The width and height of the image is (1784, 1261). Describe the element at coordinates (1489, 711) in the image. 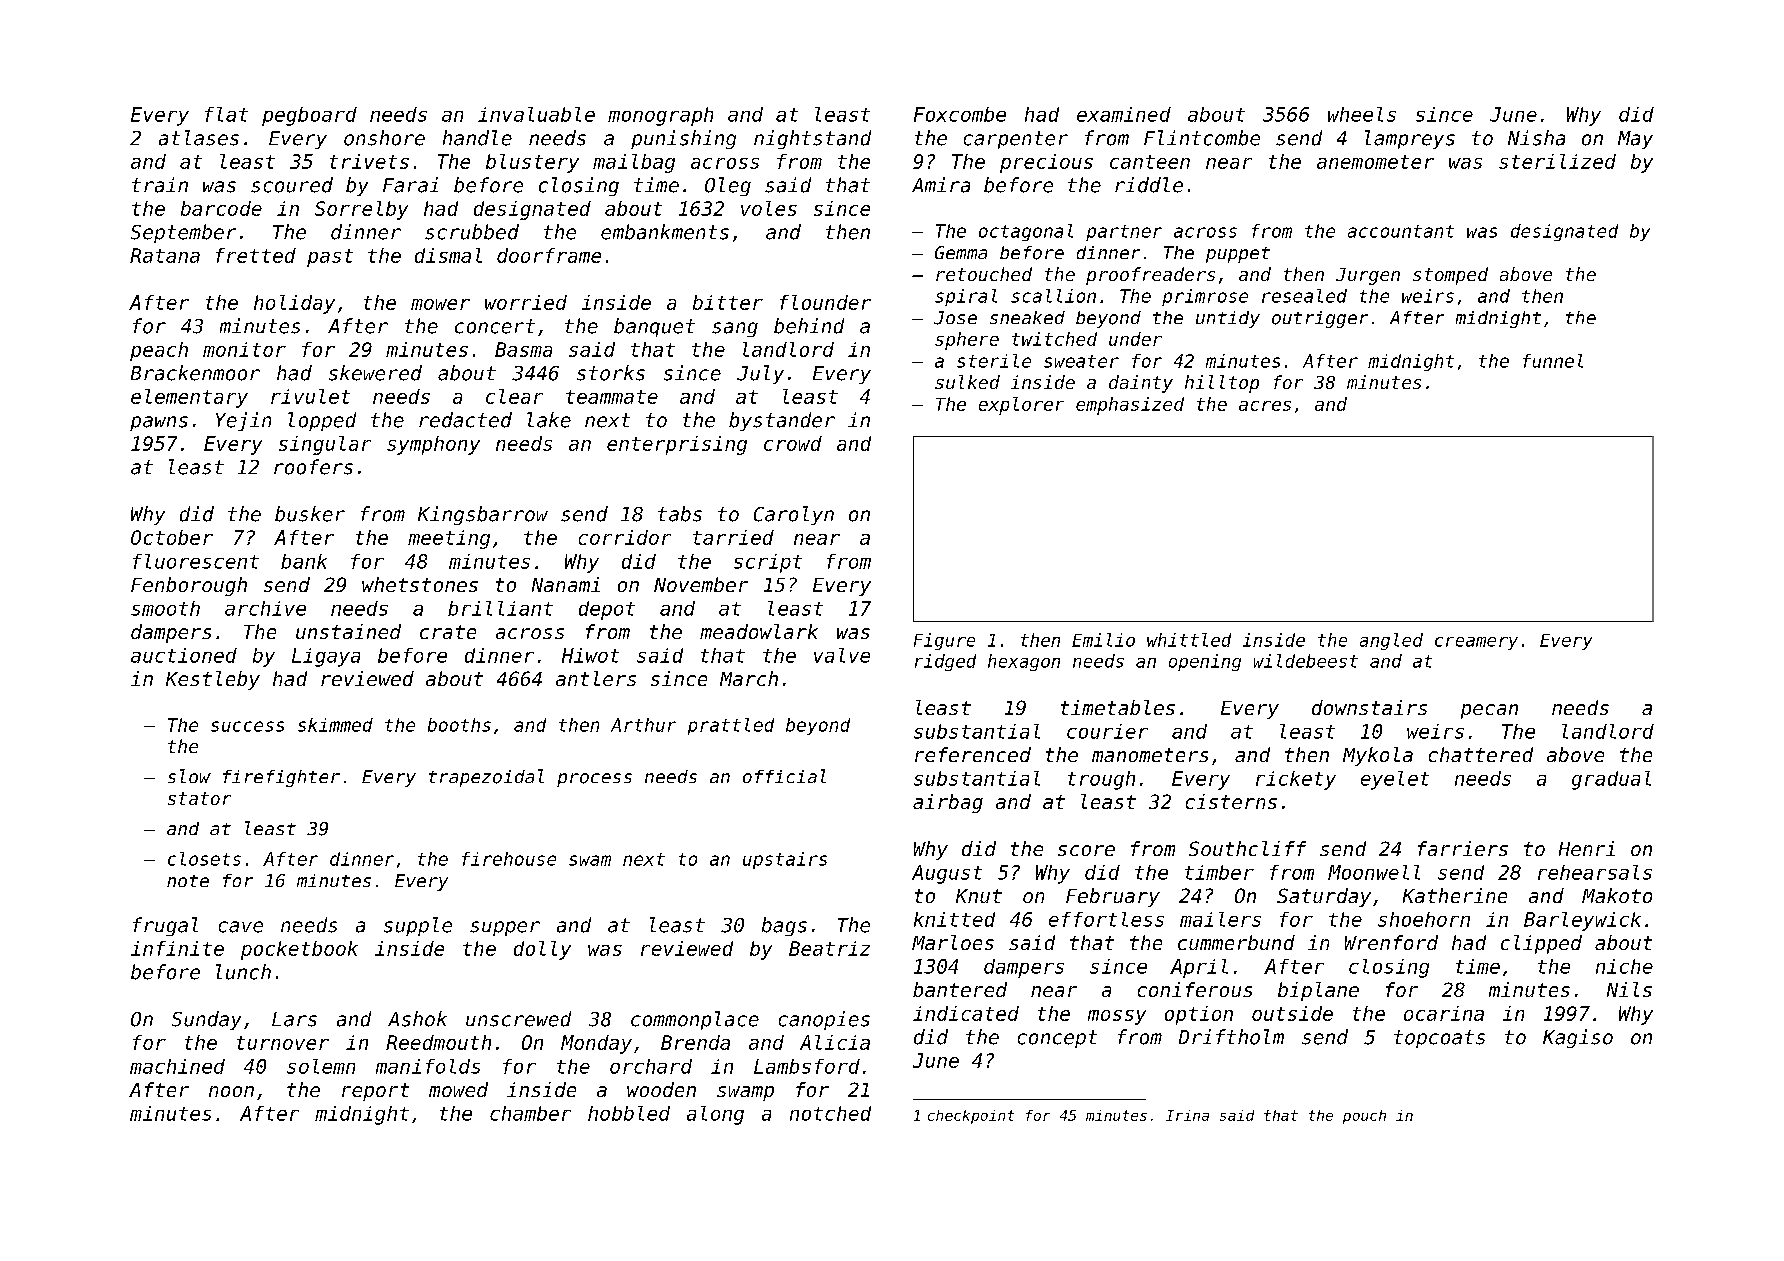

I see `pecan` at that location.
